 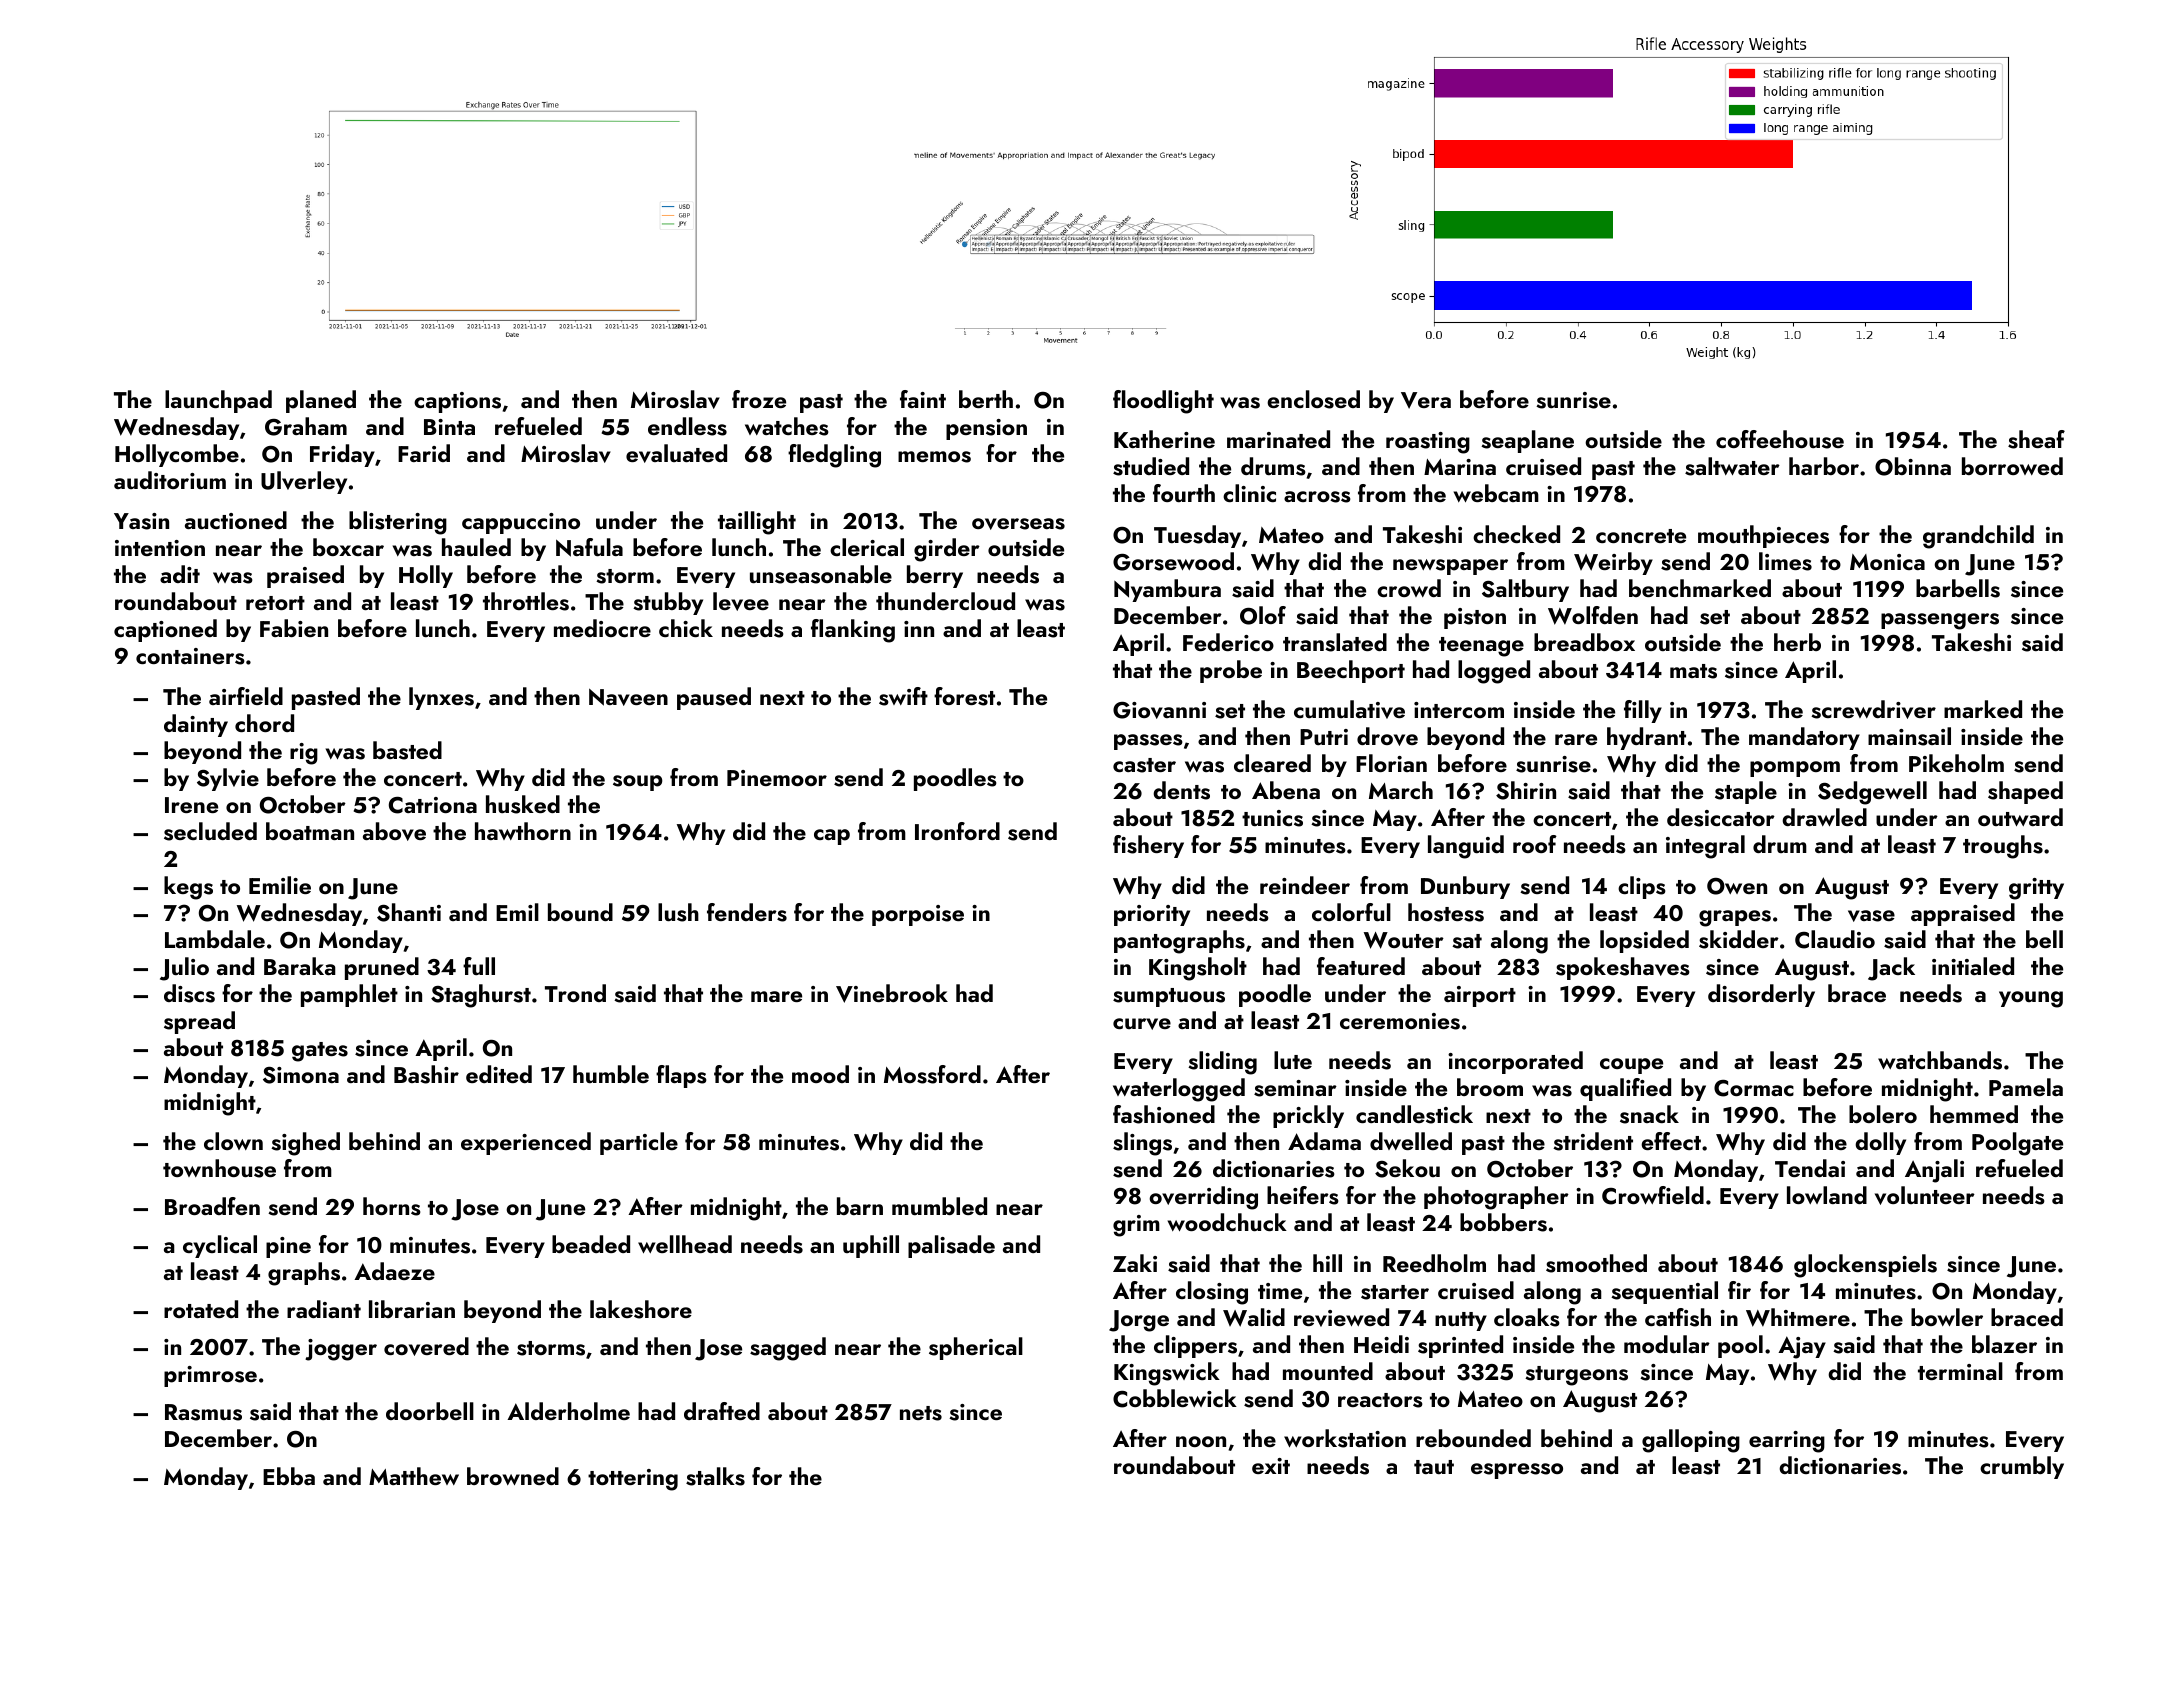 I want to click on porpoise, so click(x=918, y=915).
